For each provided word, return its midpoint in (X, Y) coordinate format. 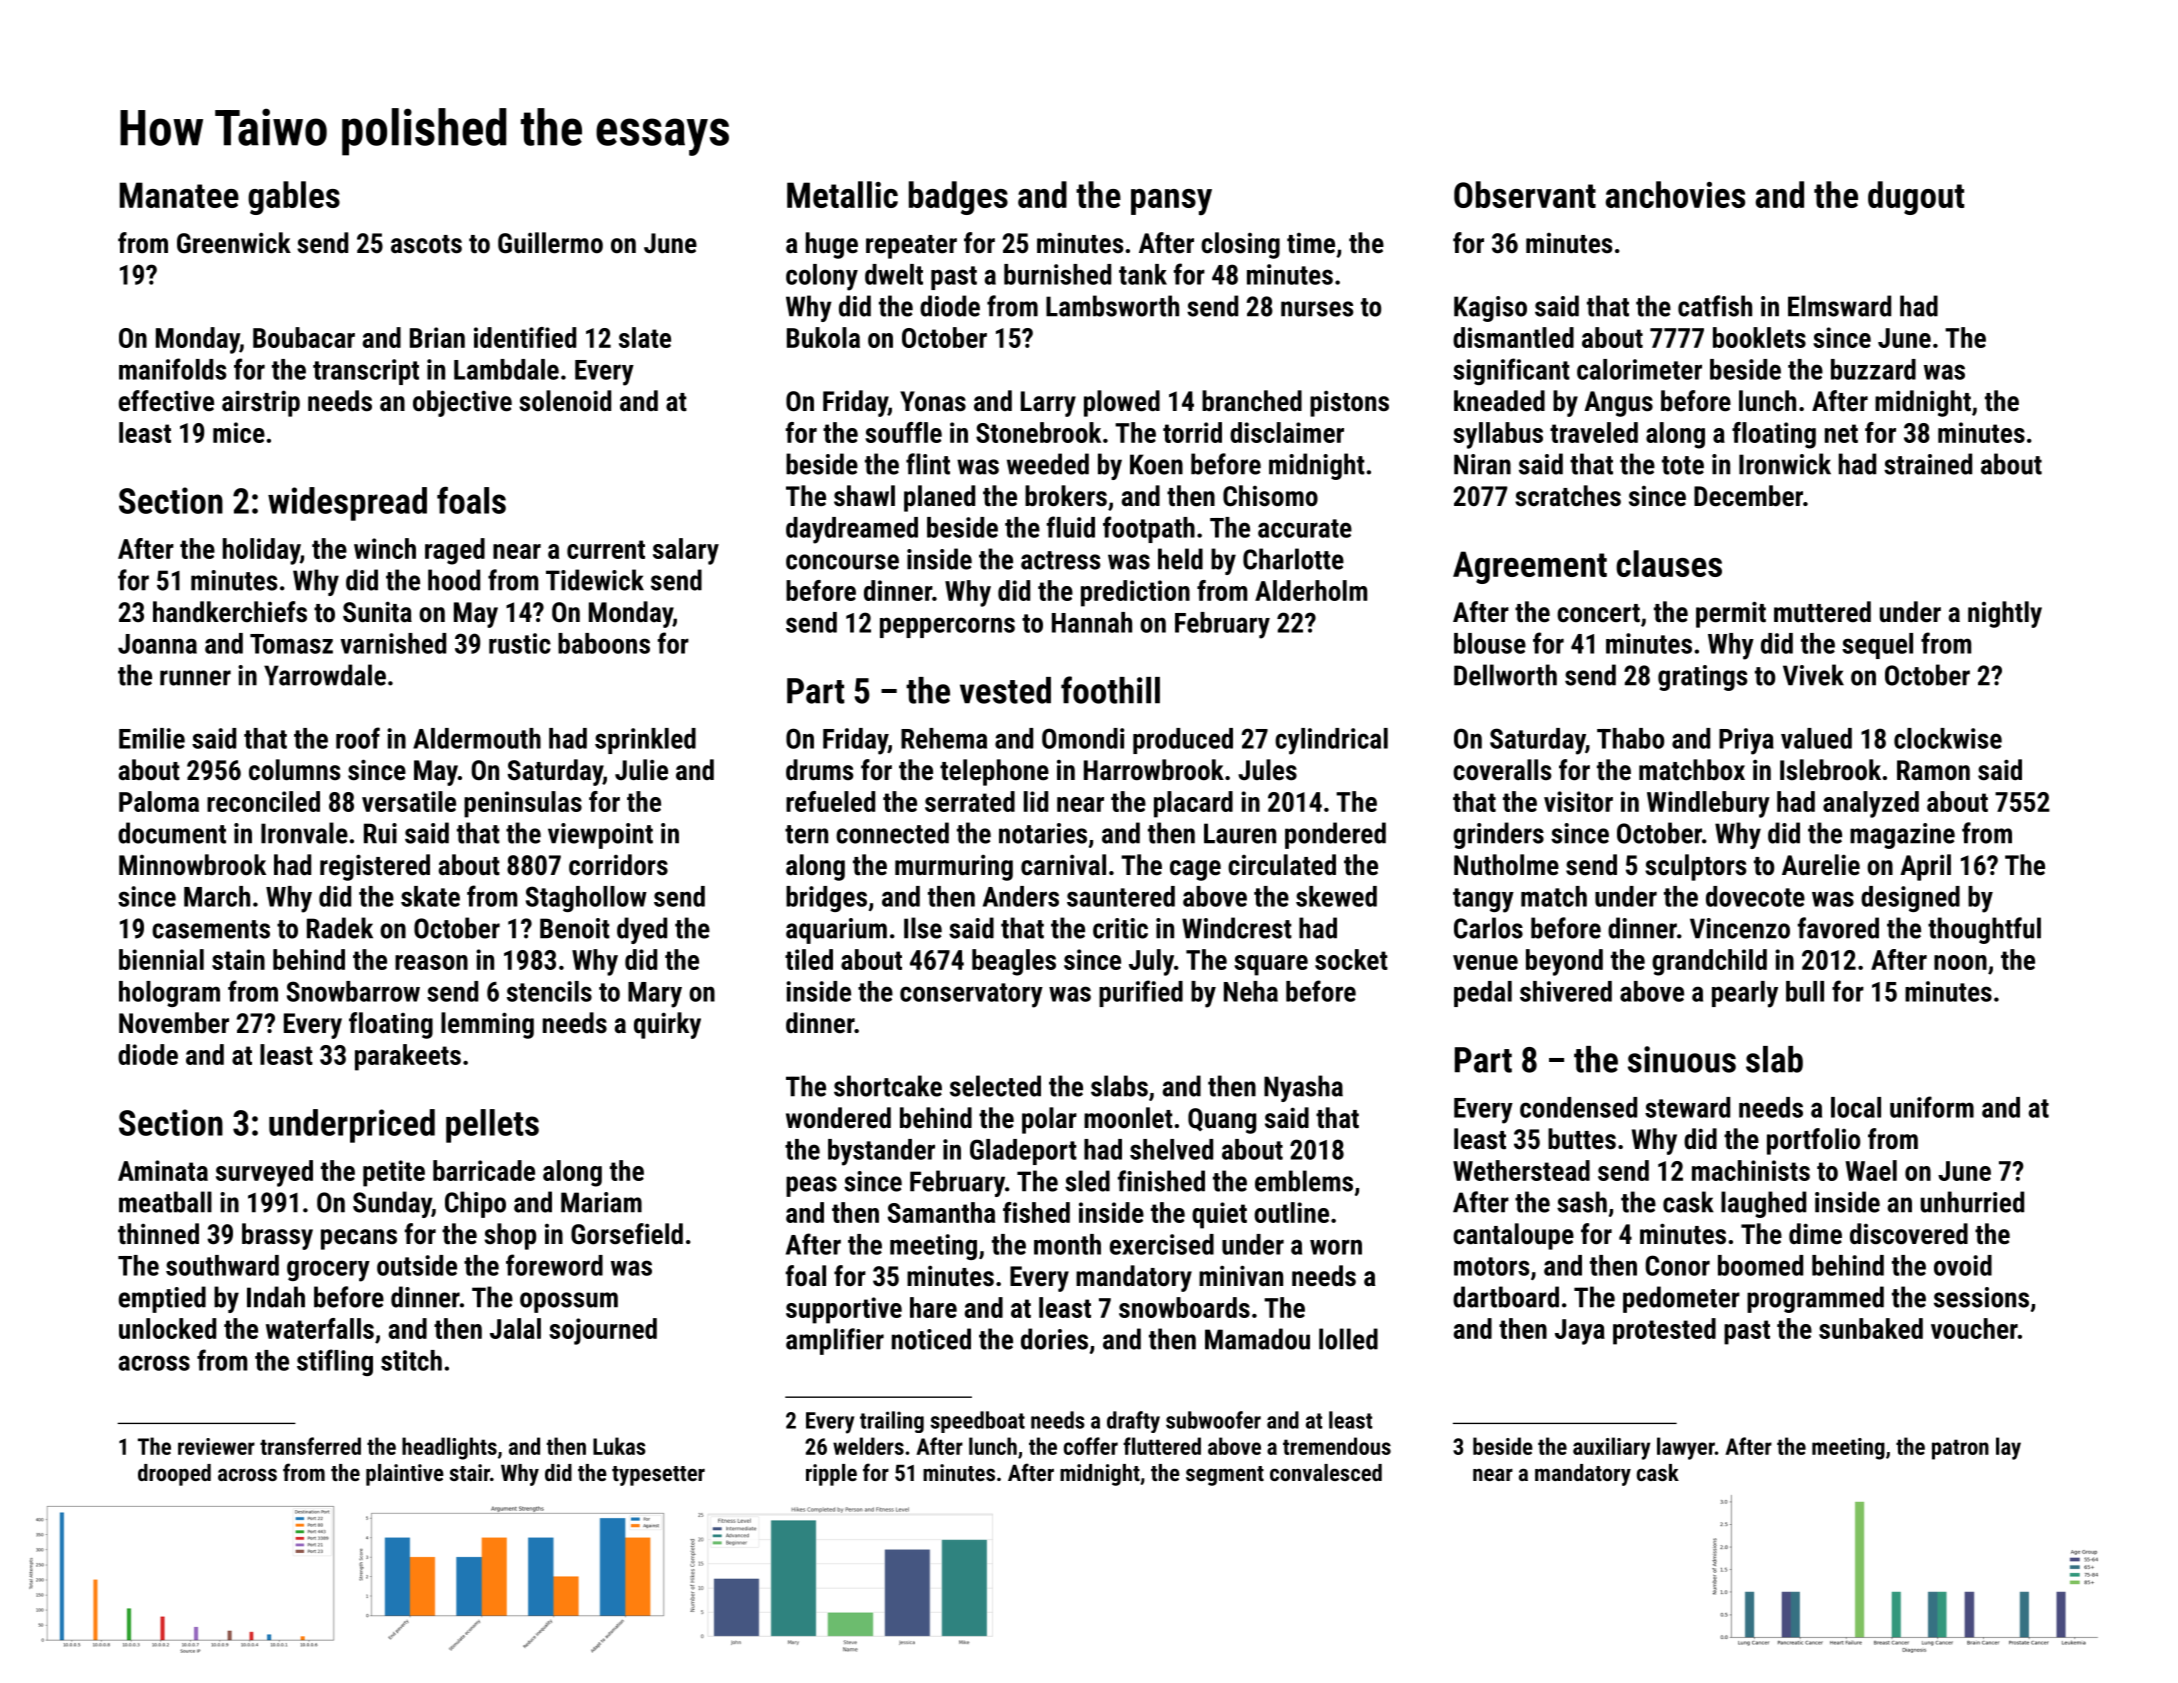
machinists (1751, 1170)
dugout (1916, 198)
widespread (347, 504)
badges (958, 198)
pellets (492, 1126)
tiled (809, 959)
